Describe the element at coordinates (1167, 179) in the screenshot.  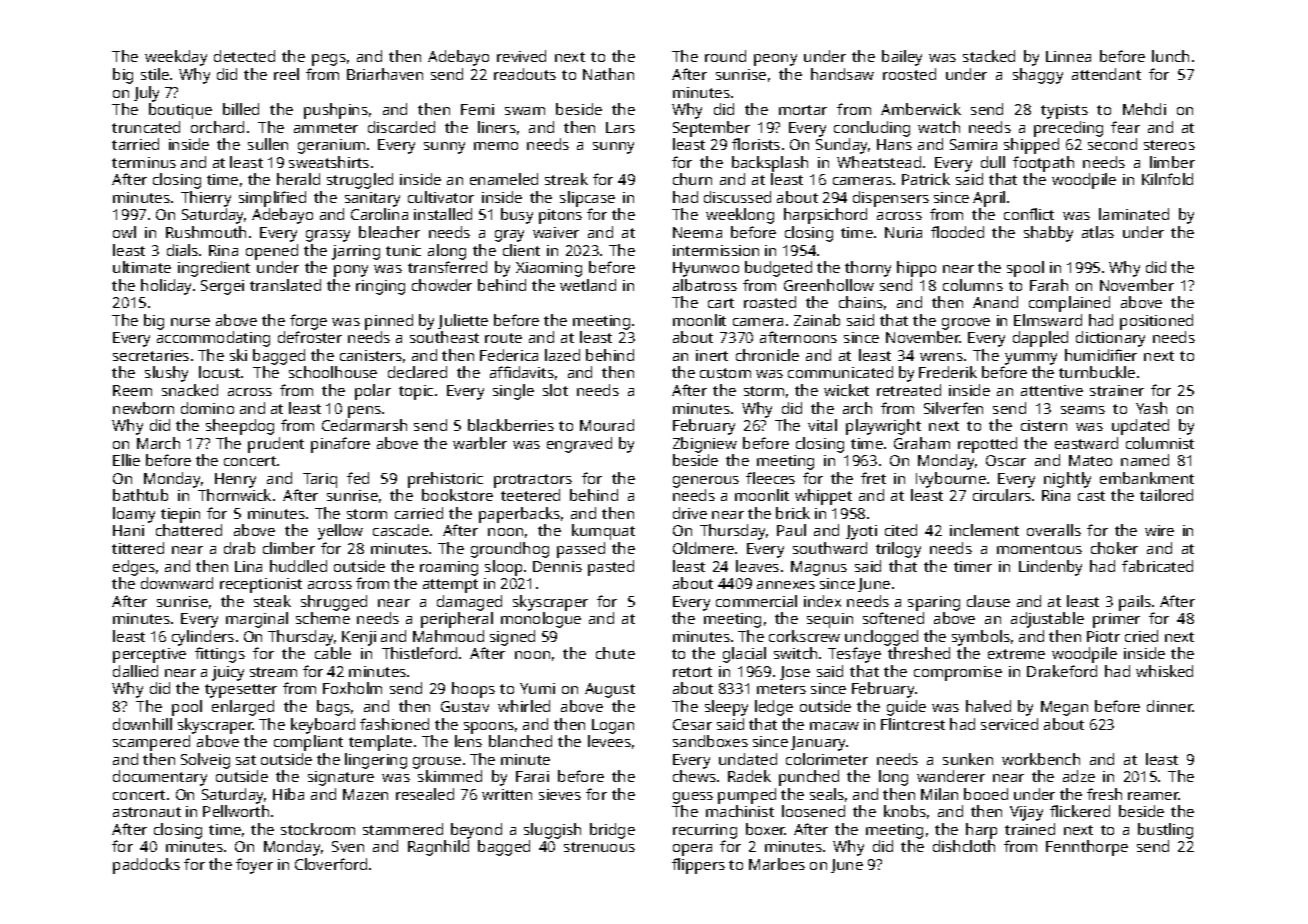
I see `Kilnfold` at that location.
